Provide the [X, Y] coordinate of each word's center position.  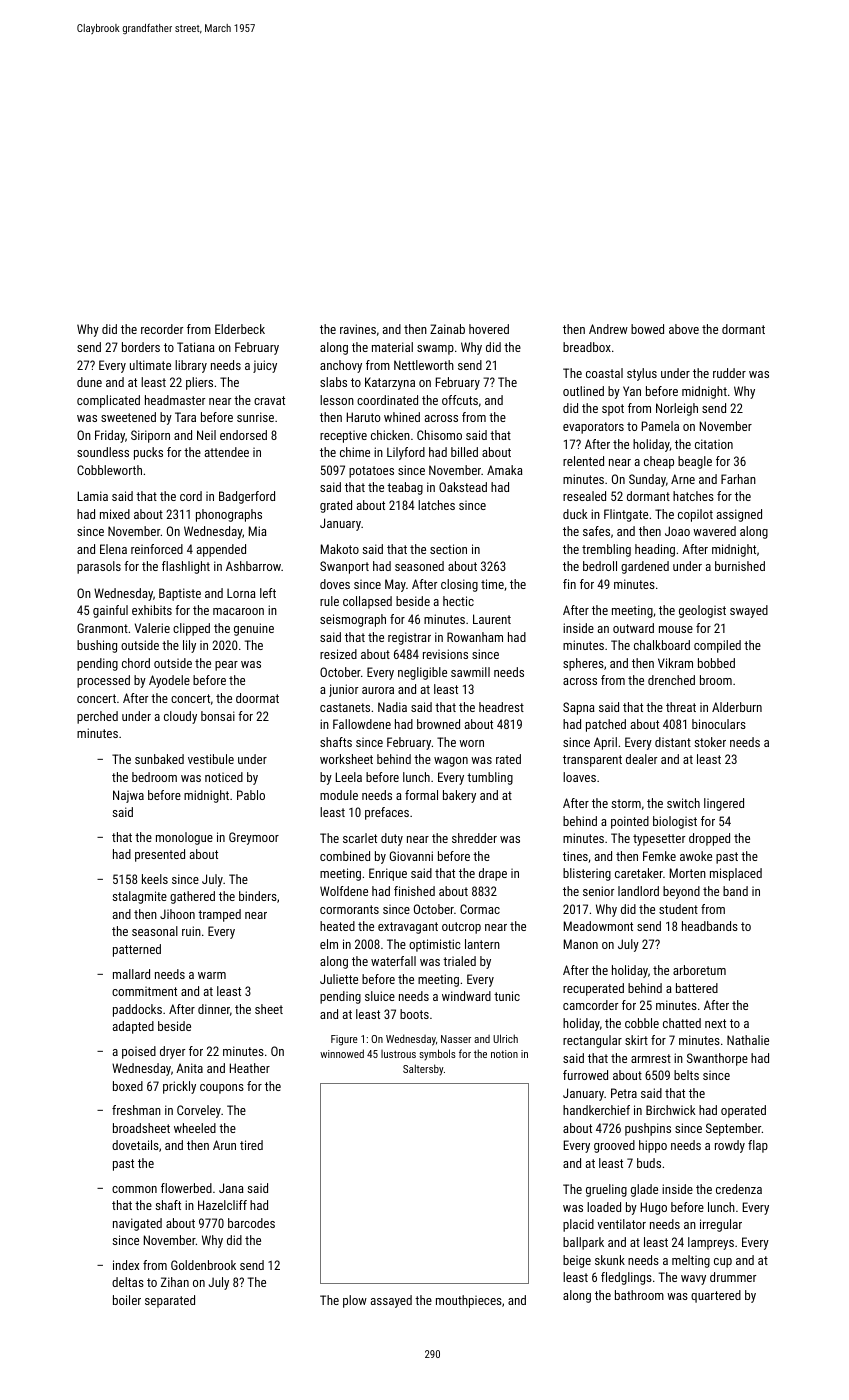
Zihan [175, 1282]
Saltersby [423, 1069]
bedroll [600, 566]
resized [338, 654]
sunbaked [159, 759]
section [448, 549]
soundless [103, 452]
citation [714, 444]
